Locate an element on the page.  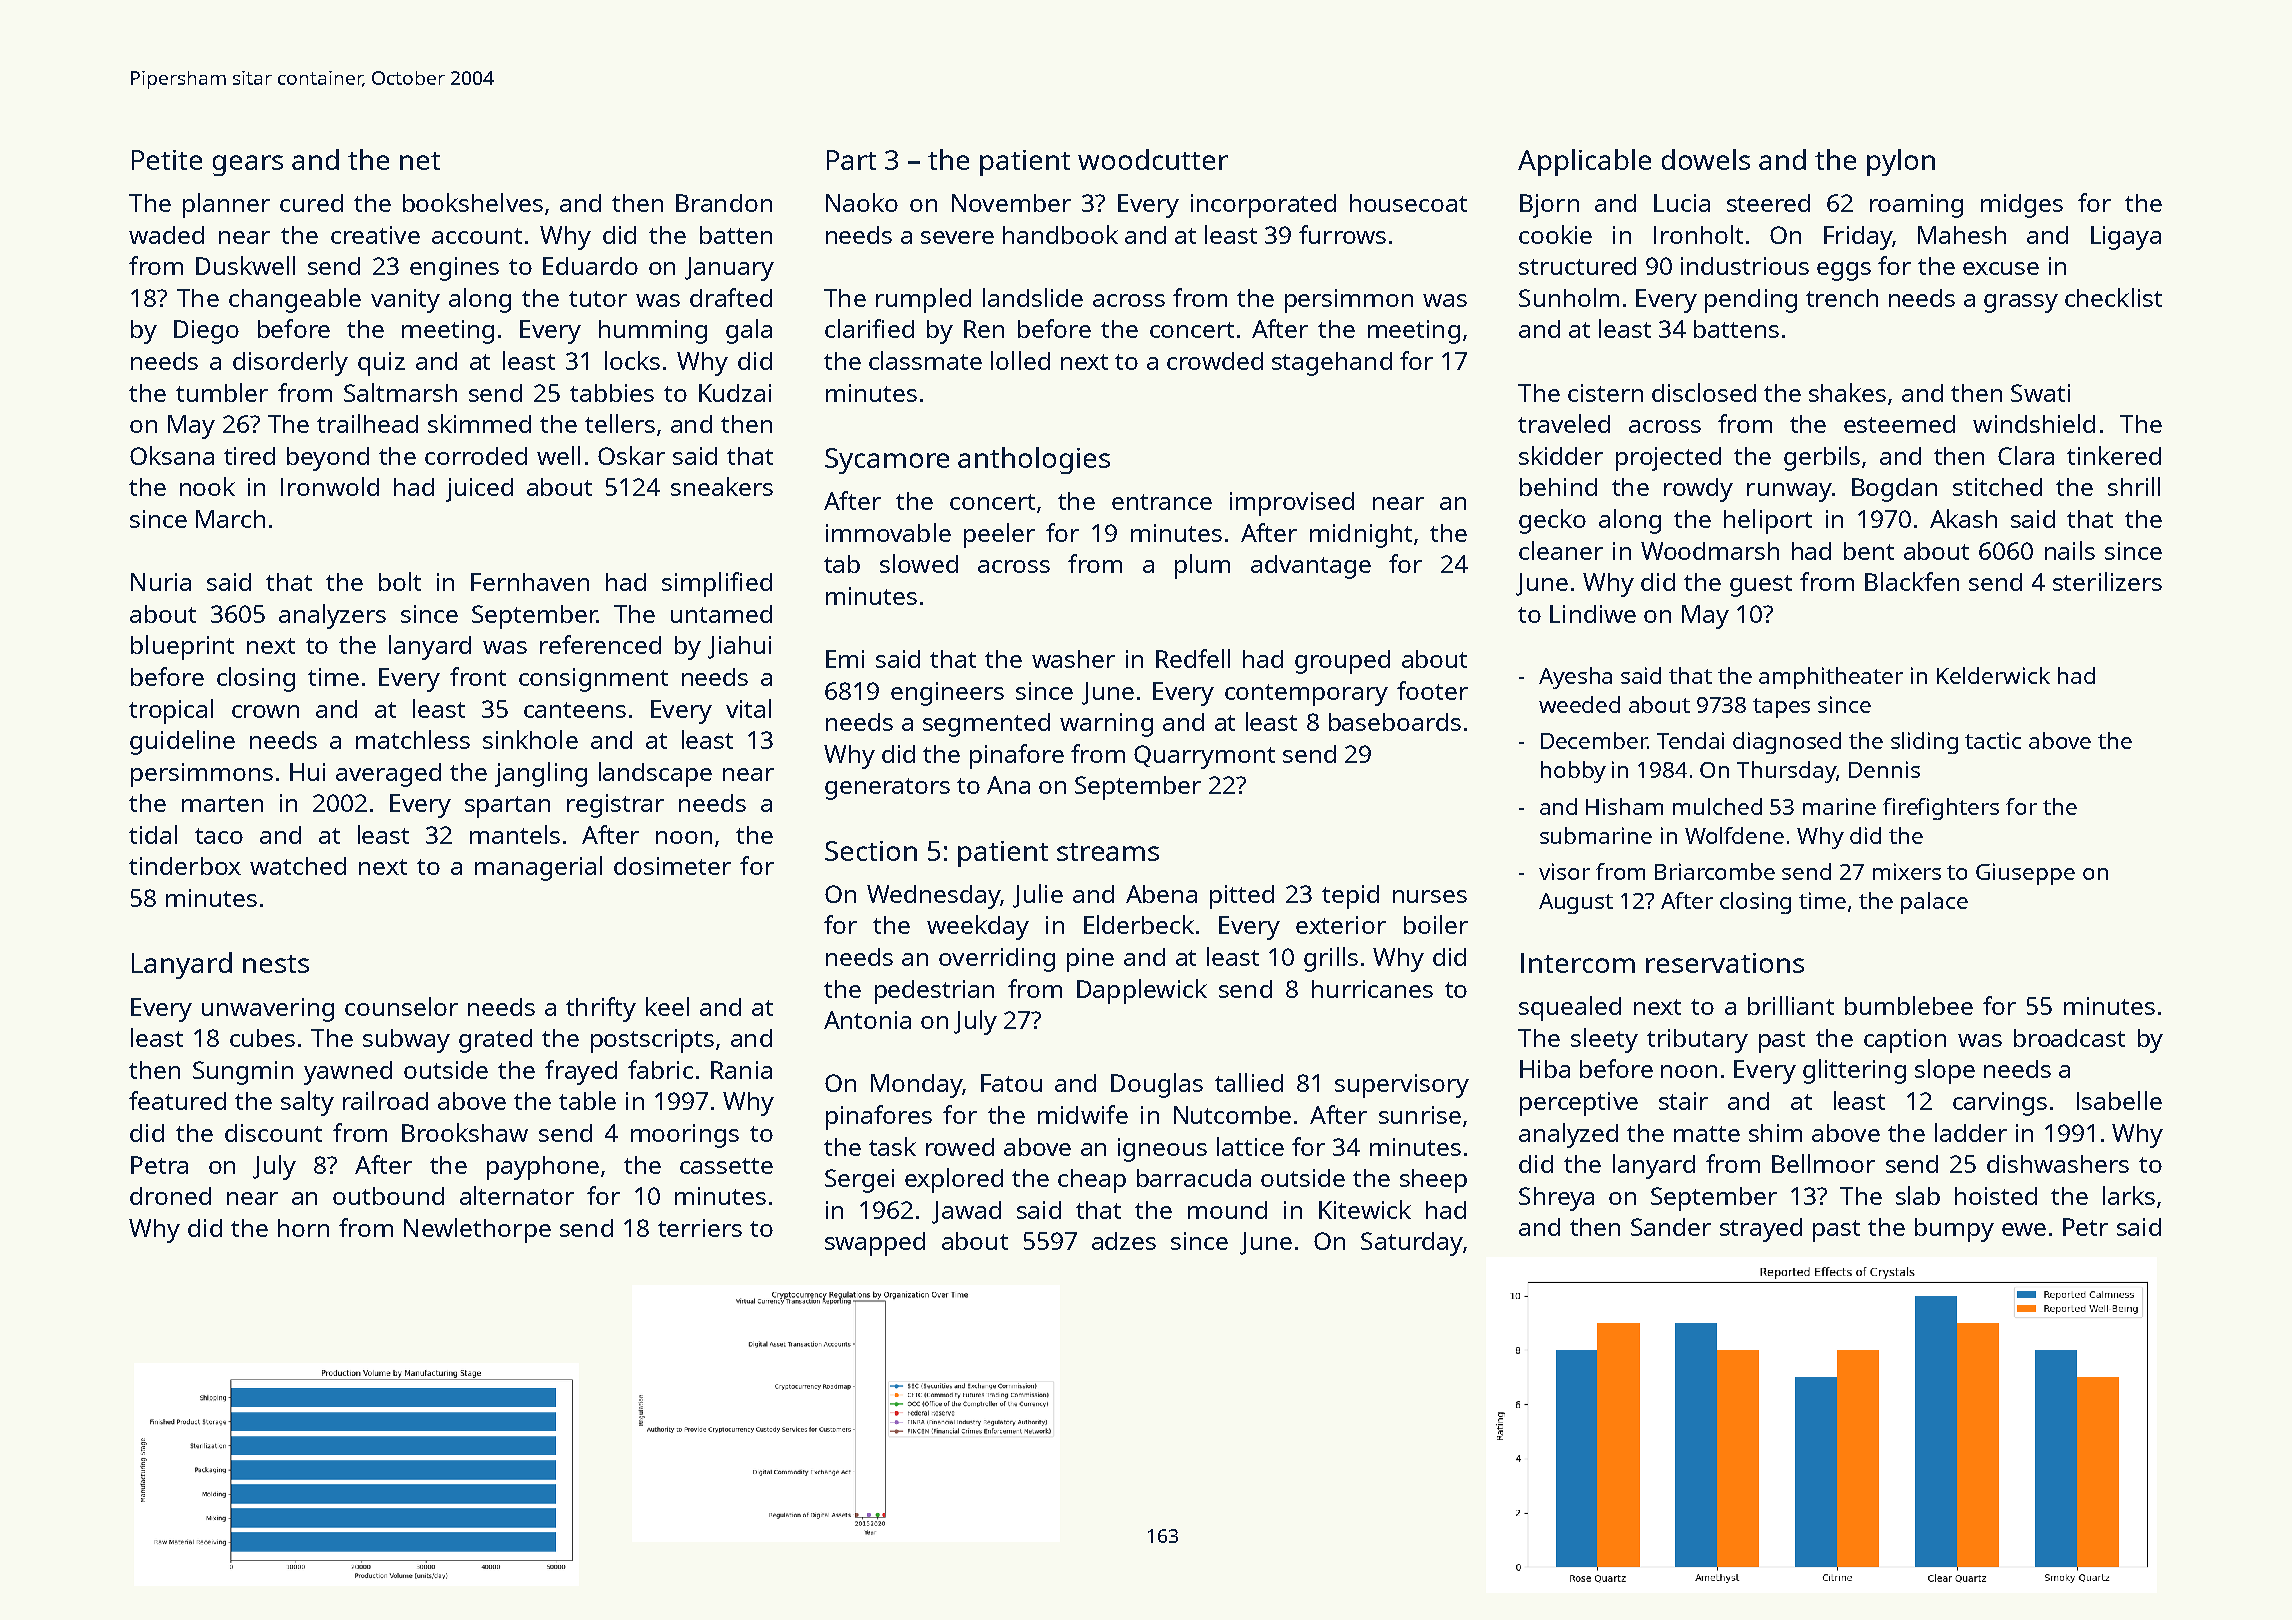
tapes is located at coordinates (1781, 708).
